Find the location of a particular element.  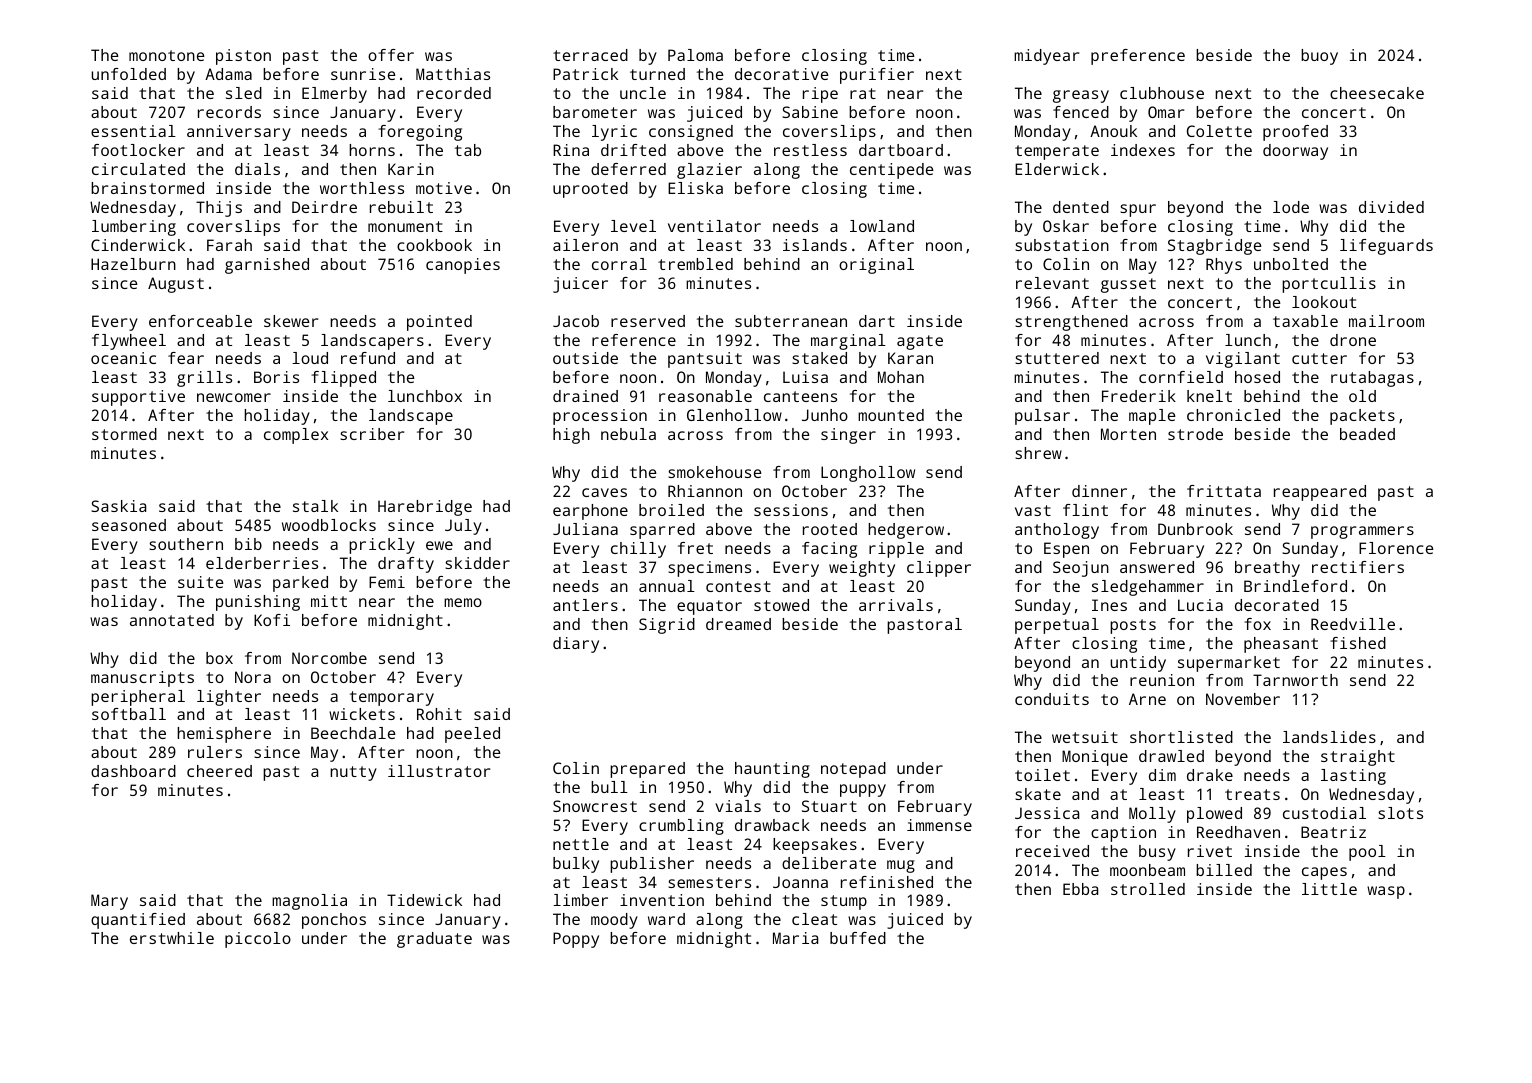

offer is located at coordinates (391, 55).
